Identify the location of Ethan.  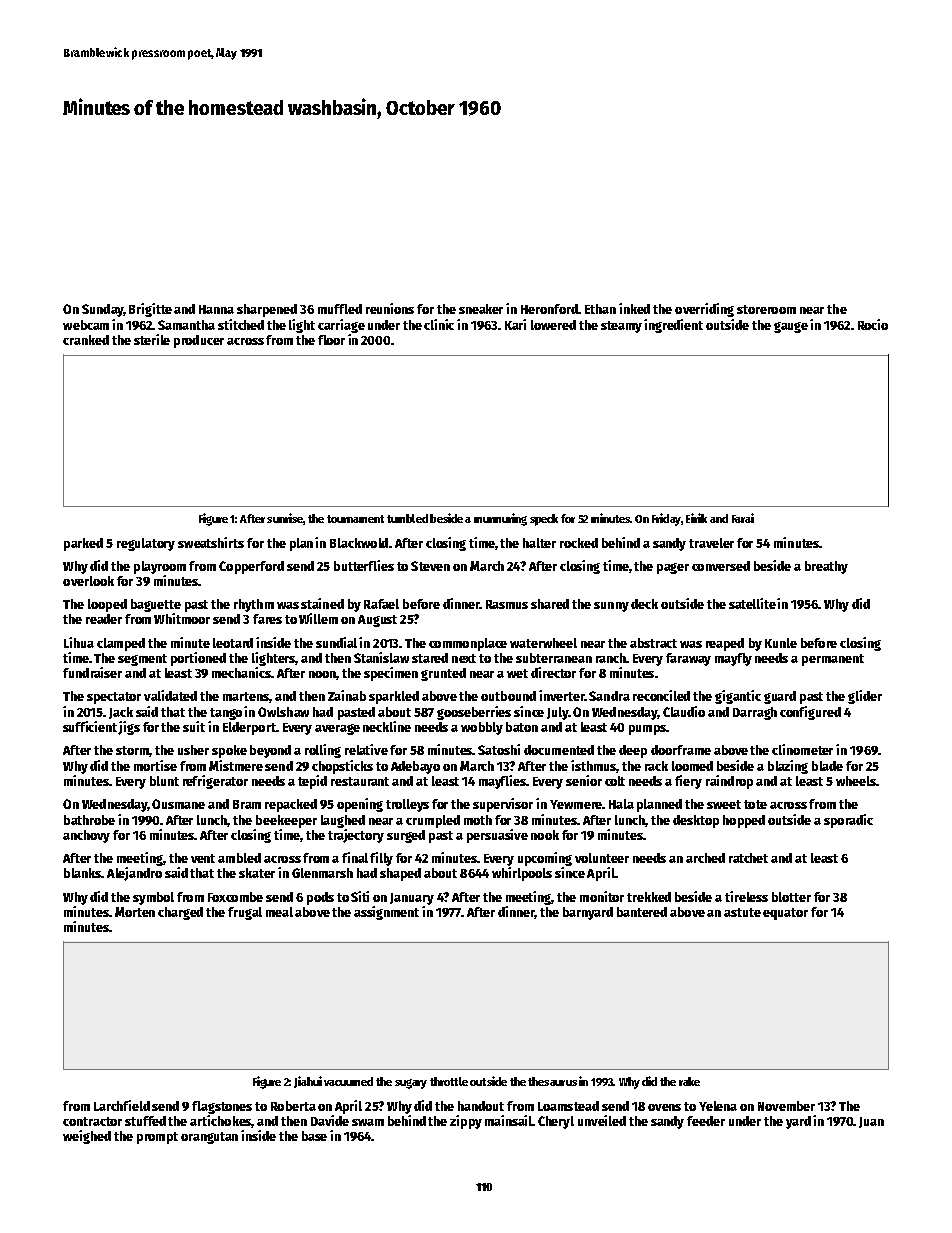
(600, 309).
